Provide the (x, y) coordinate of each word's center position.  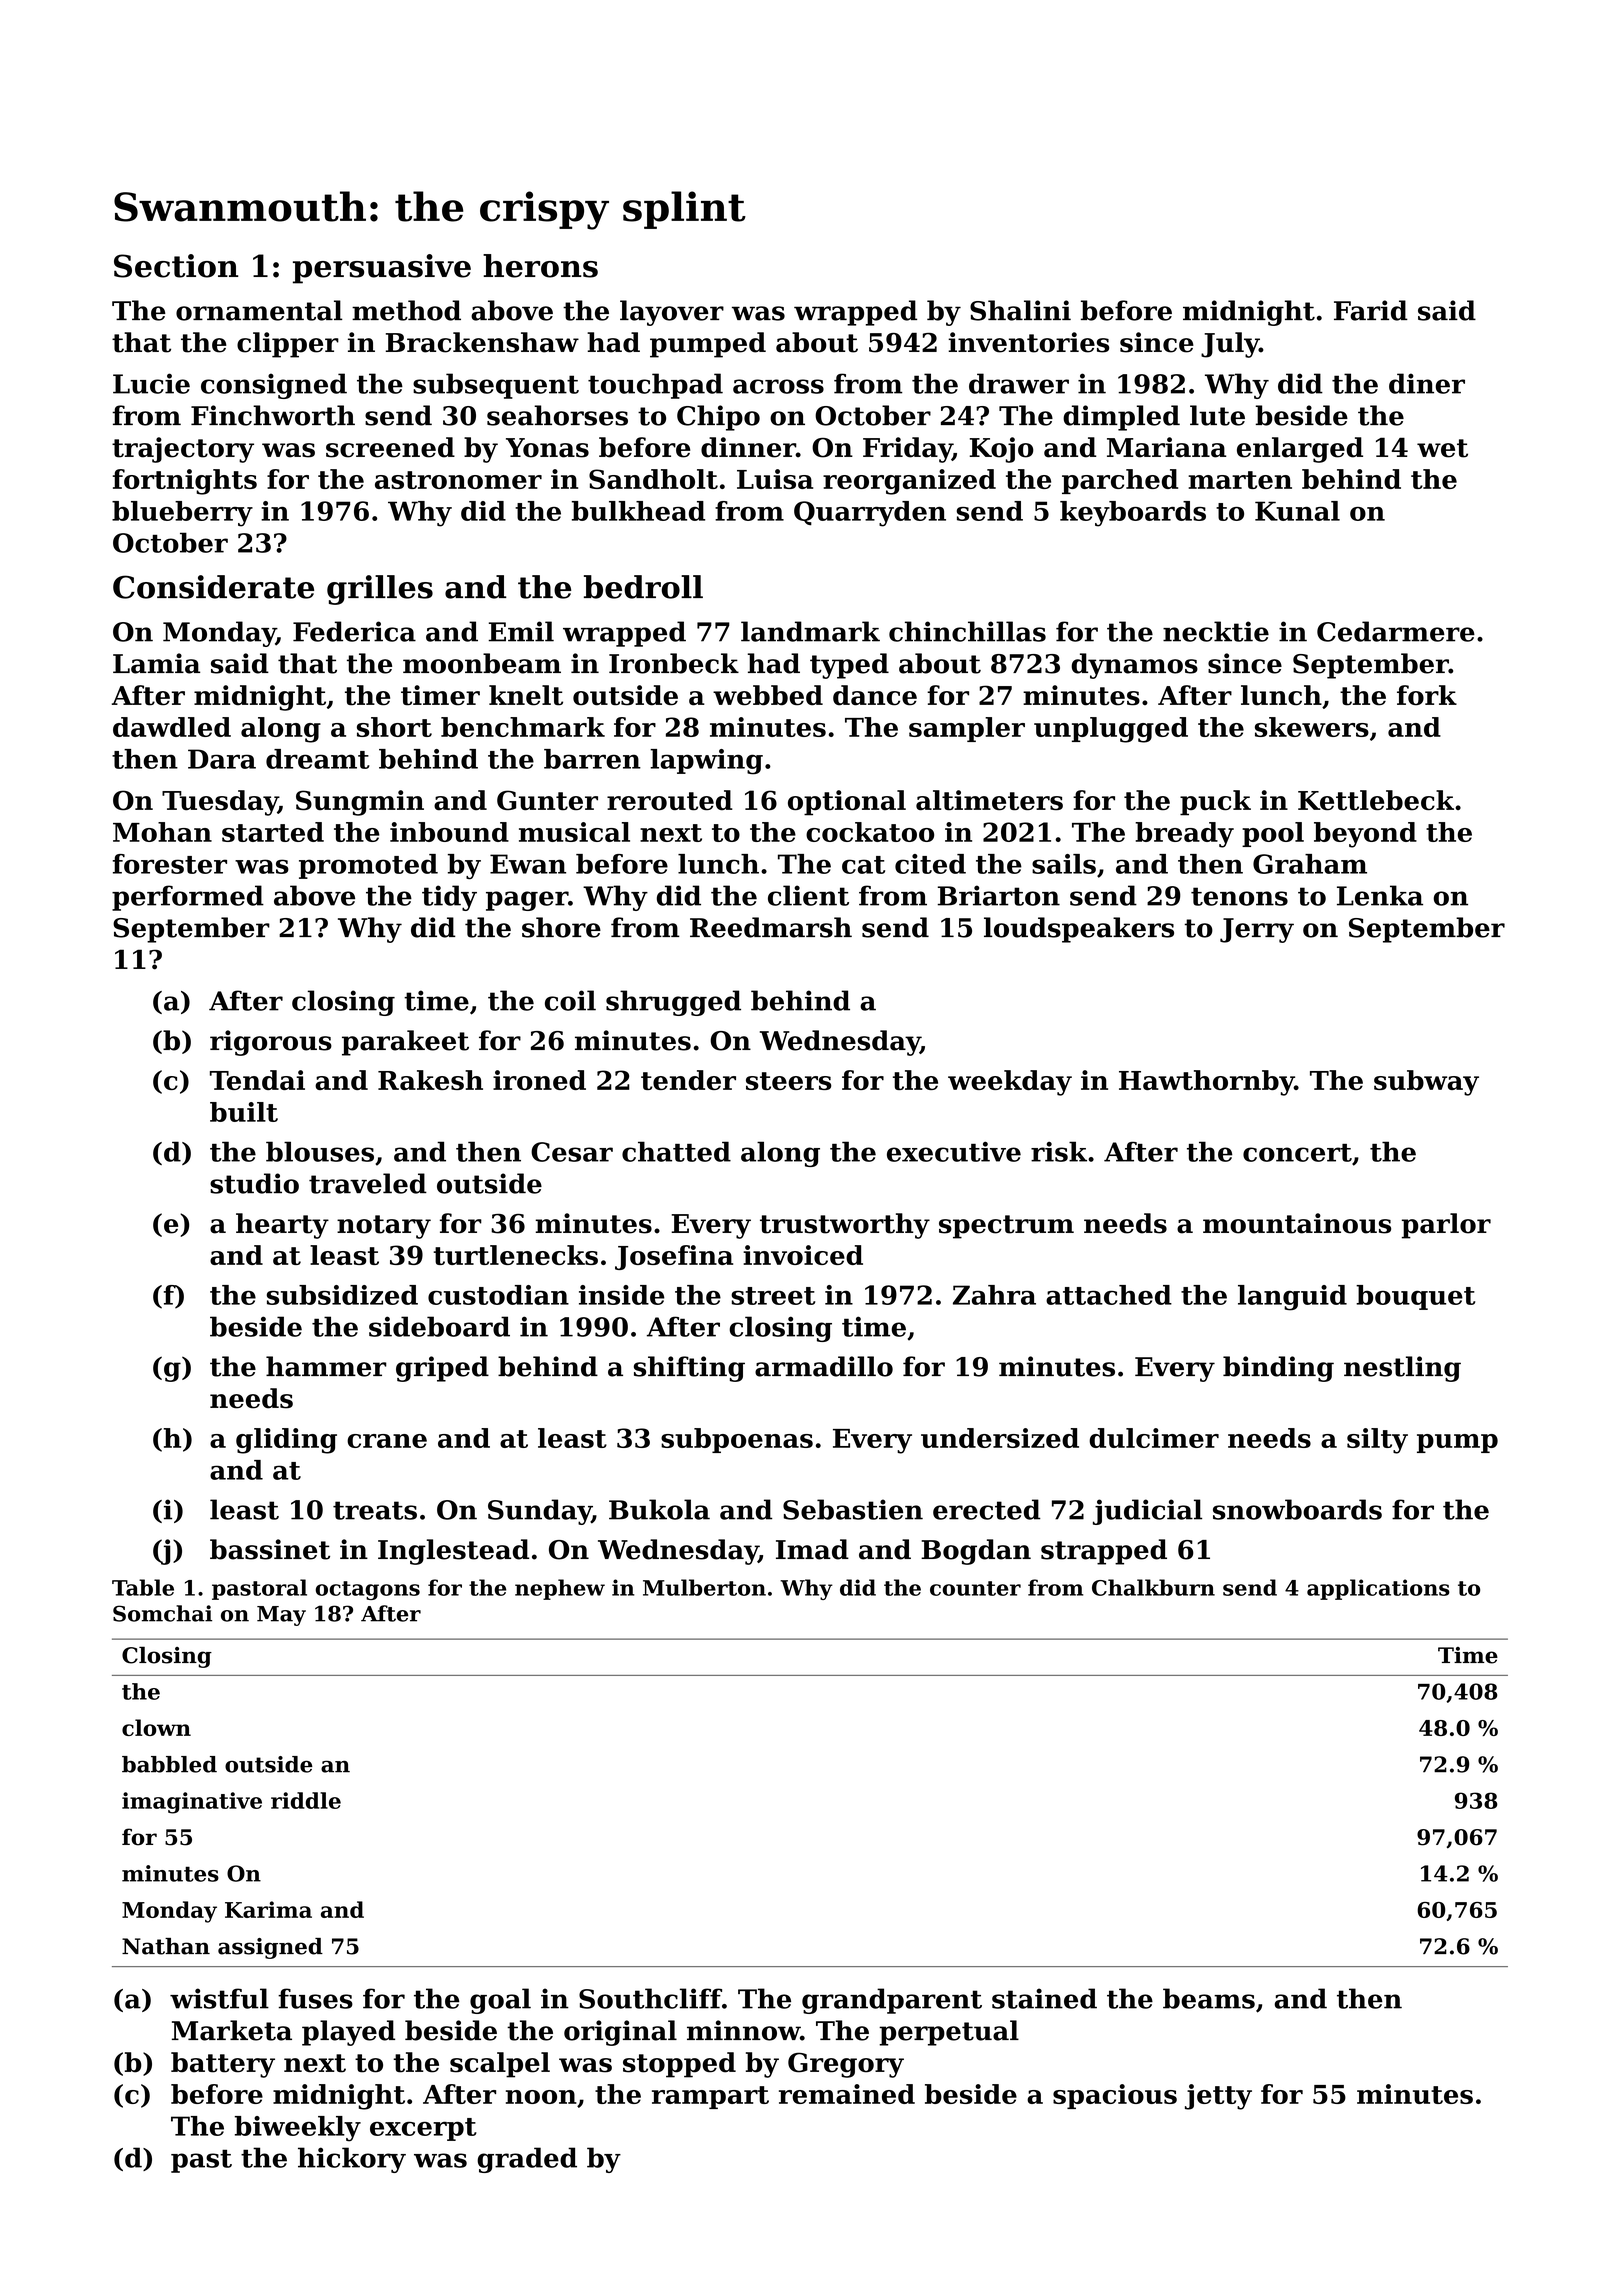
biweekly (298, 2129)
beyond (1365, 835)
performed (188, 898)
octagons (368, 1590)
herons (540, 266)
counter (975, 1588)
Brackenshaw (482, 342)
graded (527, 2160)
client (808, 895)
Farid (1371, 310)
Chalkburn (1153, 1587)
